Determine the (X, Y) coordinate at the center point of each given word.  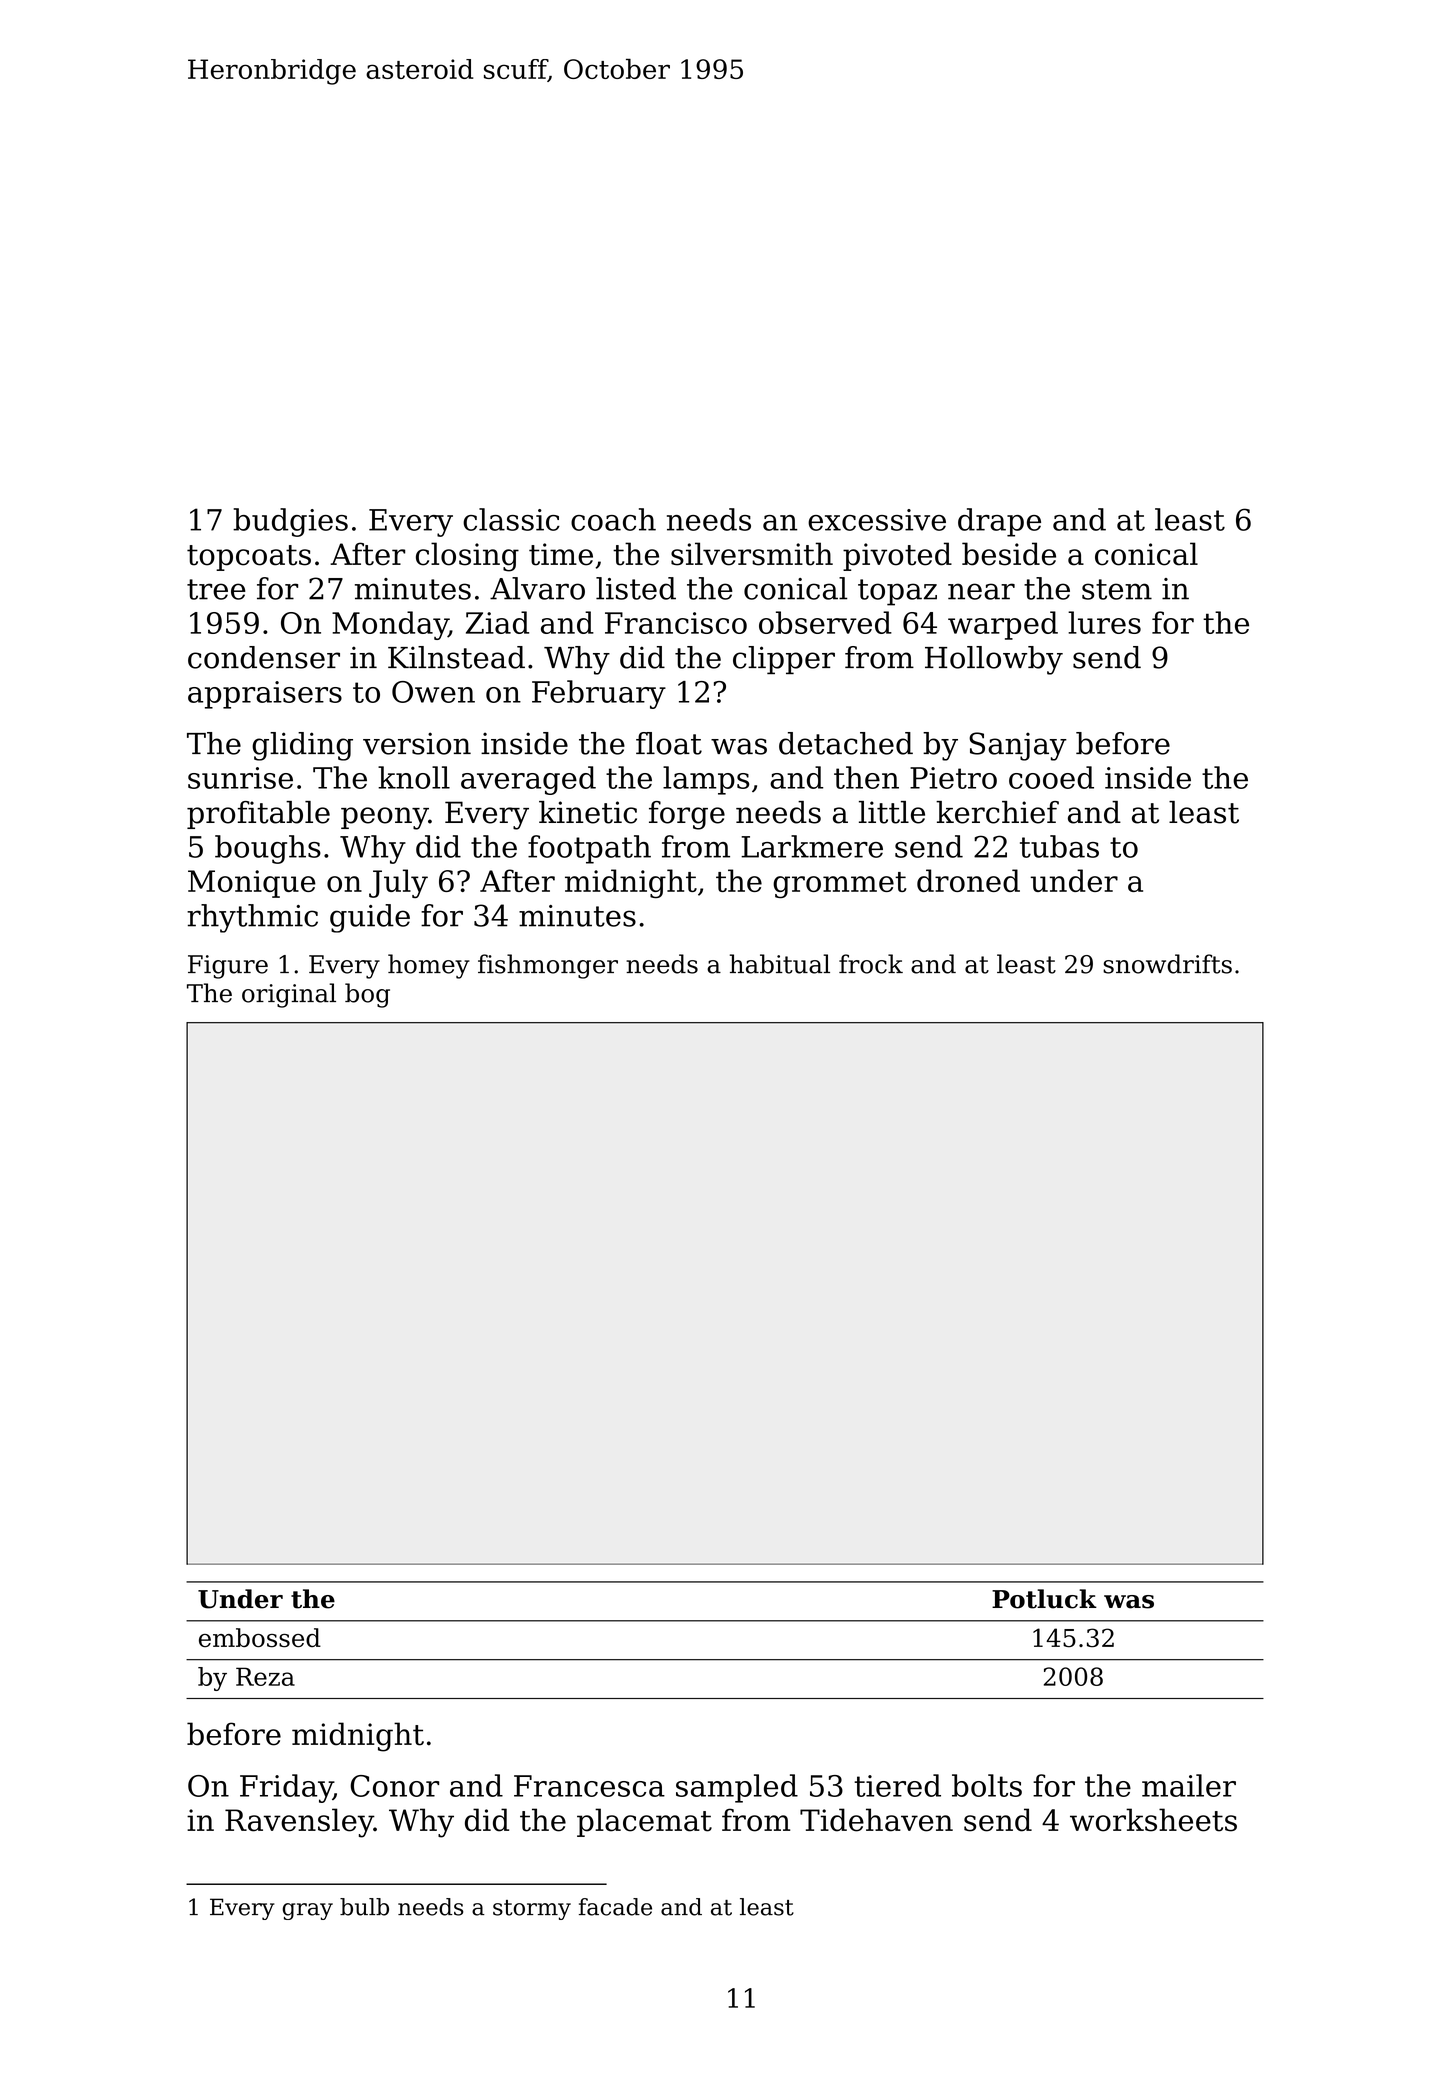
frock (871, 964)
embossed (260, 1638)
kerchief (997, 812)
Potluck (1044, 1599)
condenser (264, 657)
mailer (1189, 1785)
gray (307, 1911)
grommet (840, 885)
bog (367, 995)
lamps (706, 780)
